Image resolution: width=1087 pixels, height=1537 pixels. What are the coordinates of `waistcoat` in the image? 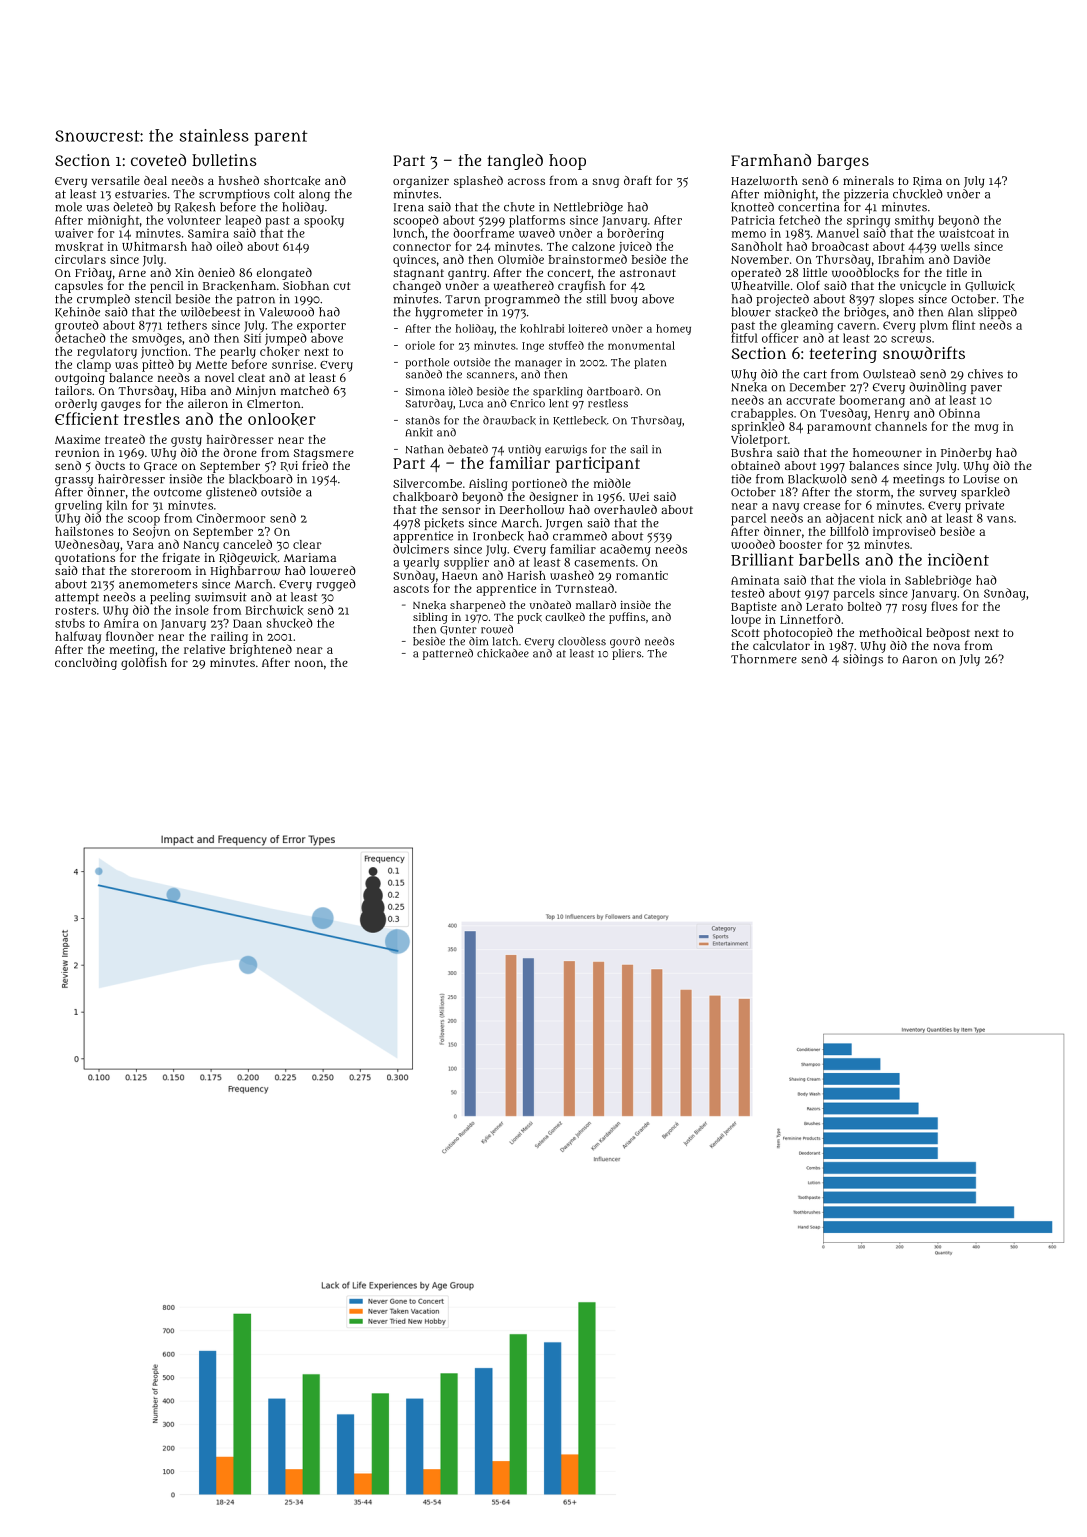 It's located at (967, 233).
